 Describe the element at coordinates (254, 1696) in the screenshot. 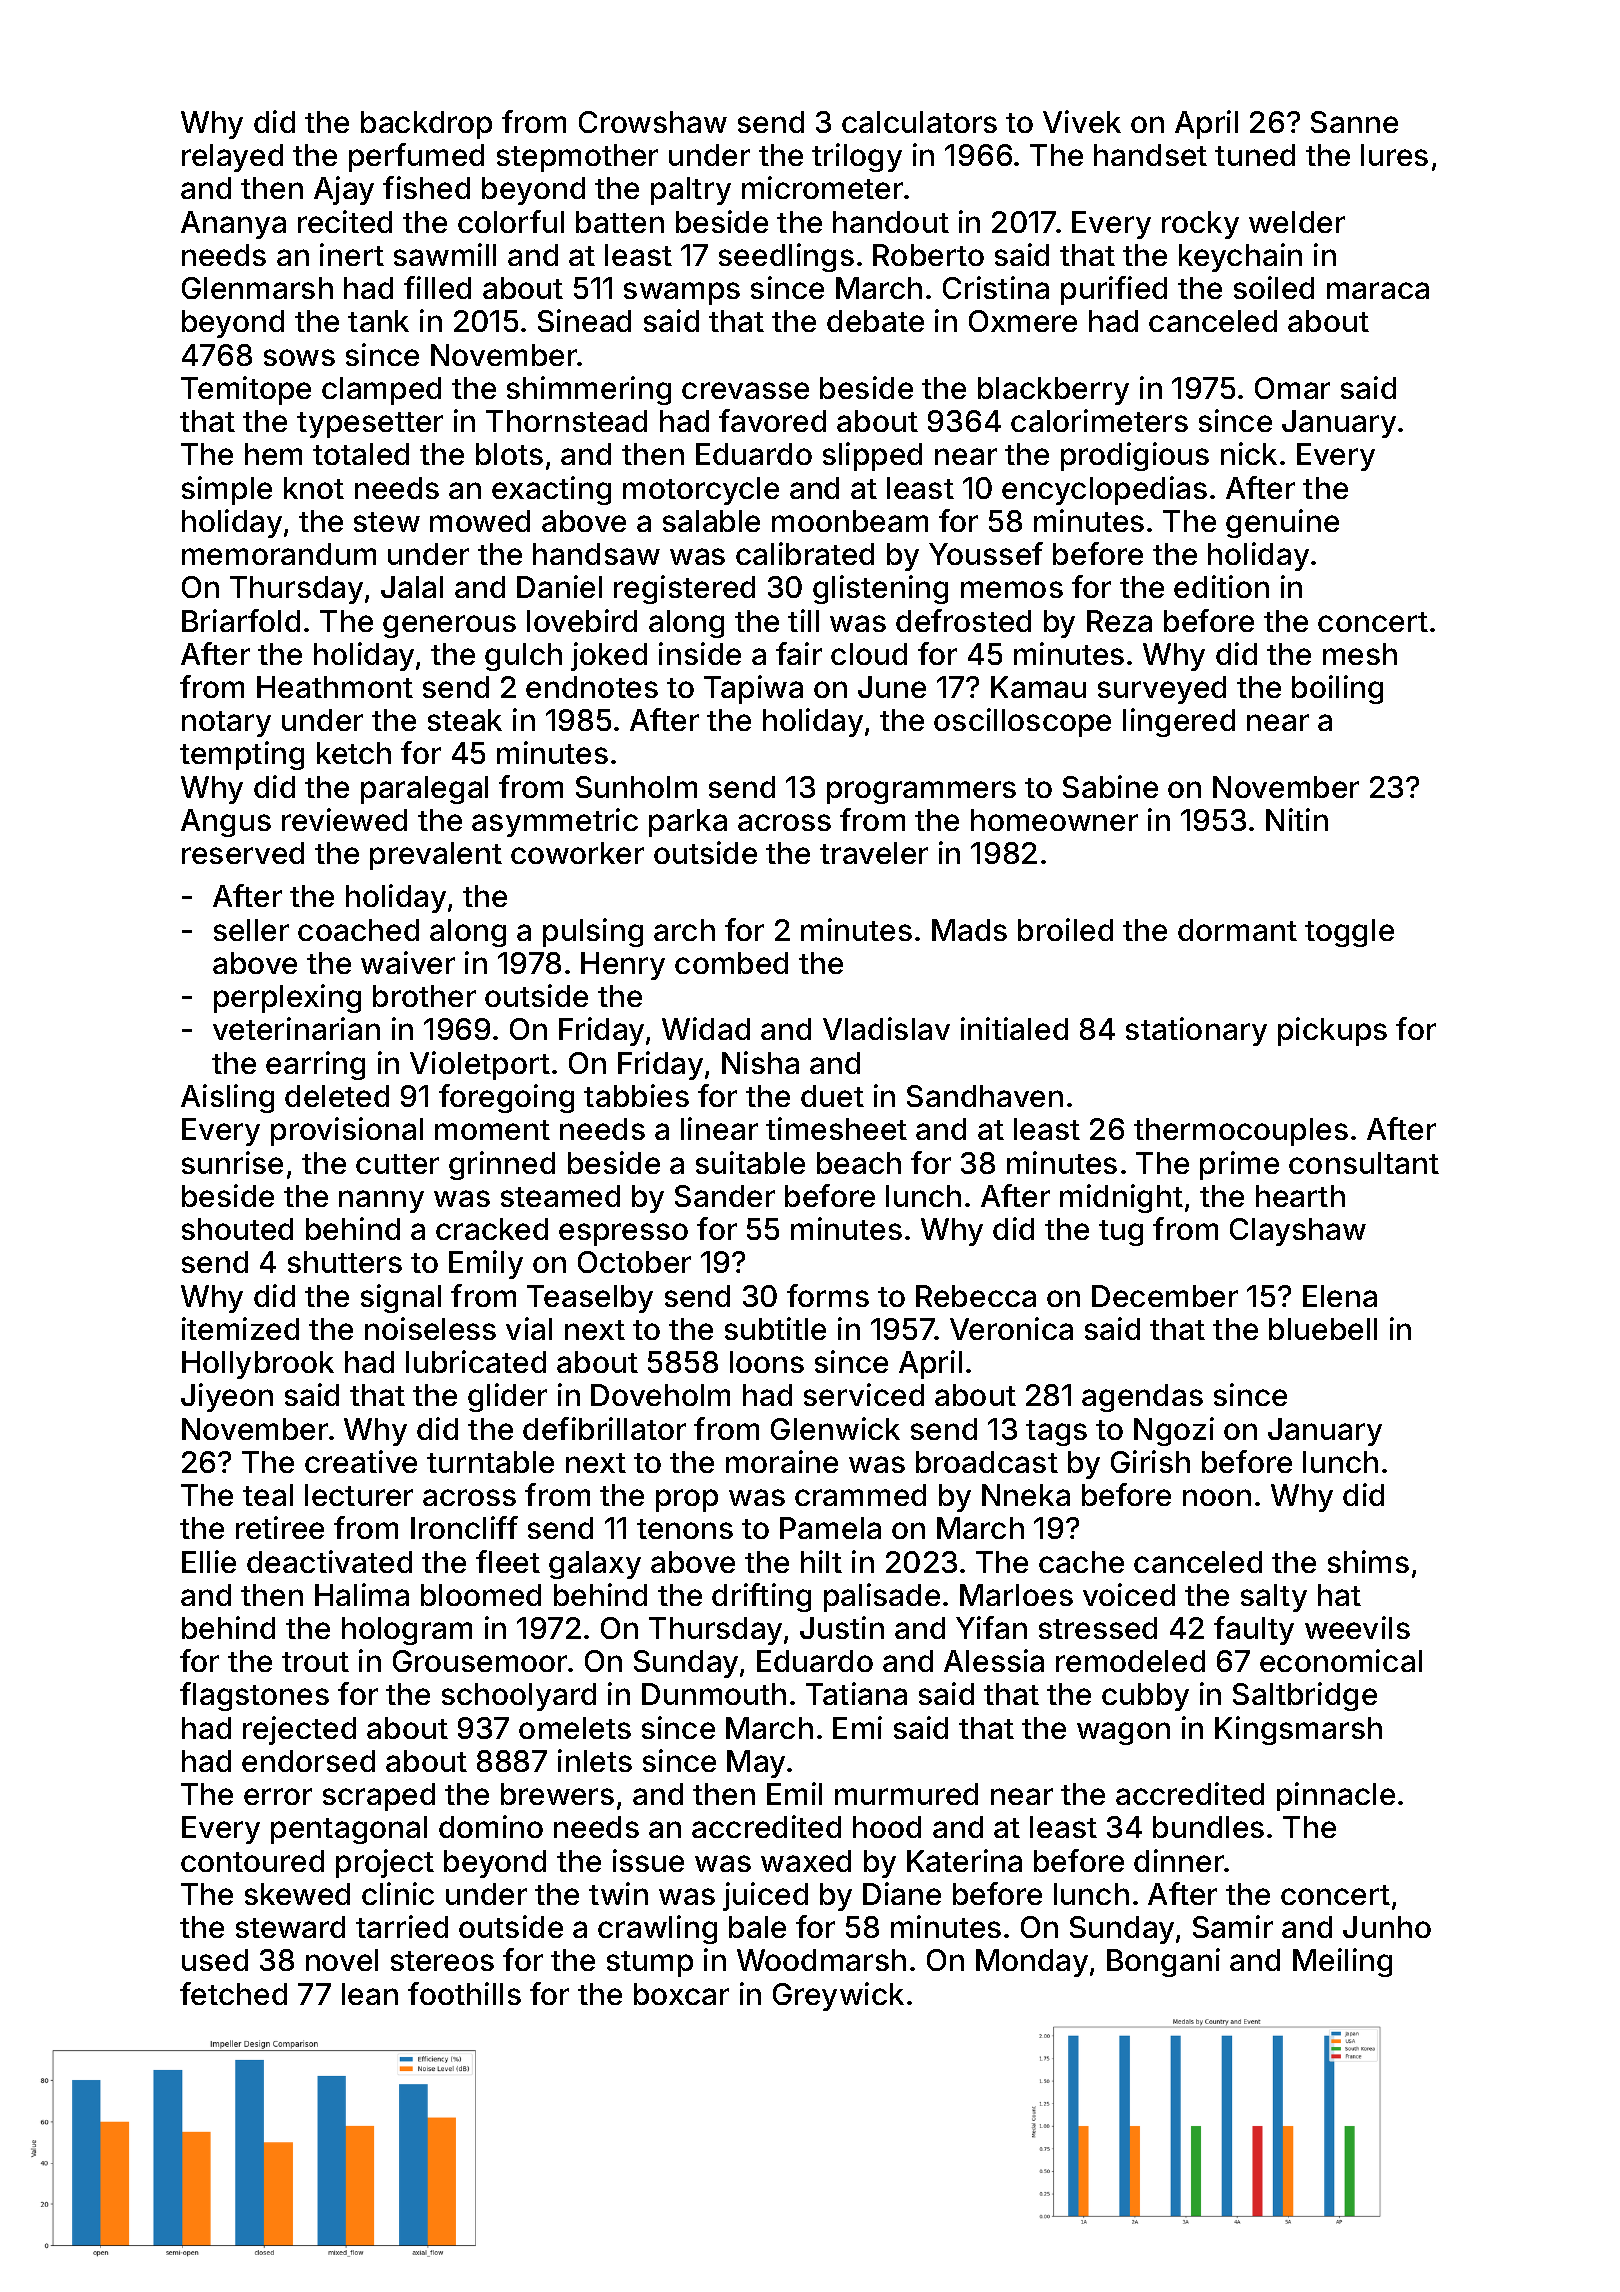

I see `flagstones` at that location.
